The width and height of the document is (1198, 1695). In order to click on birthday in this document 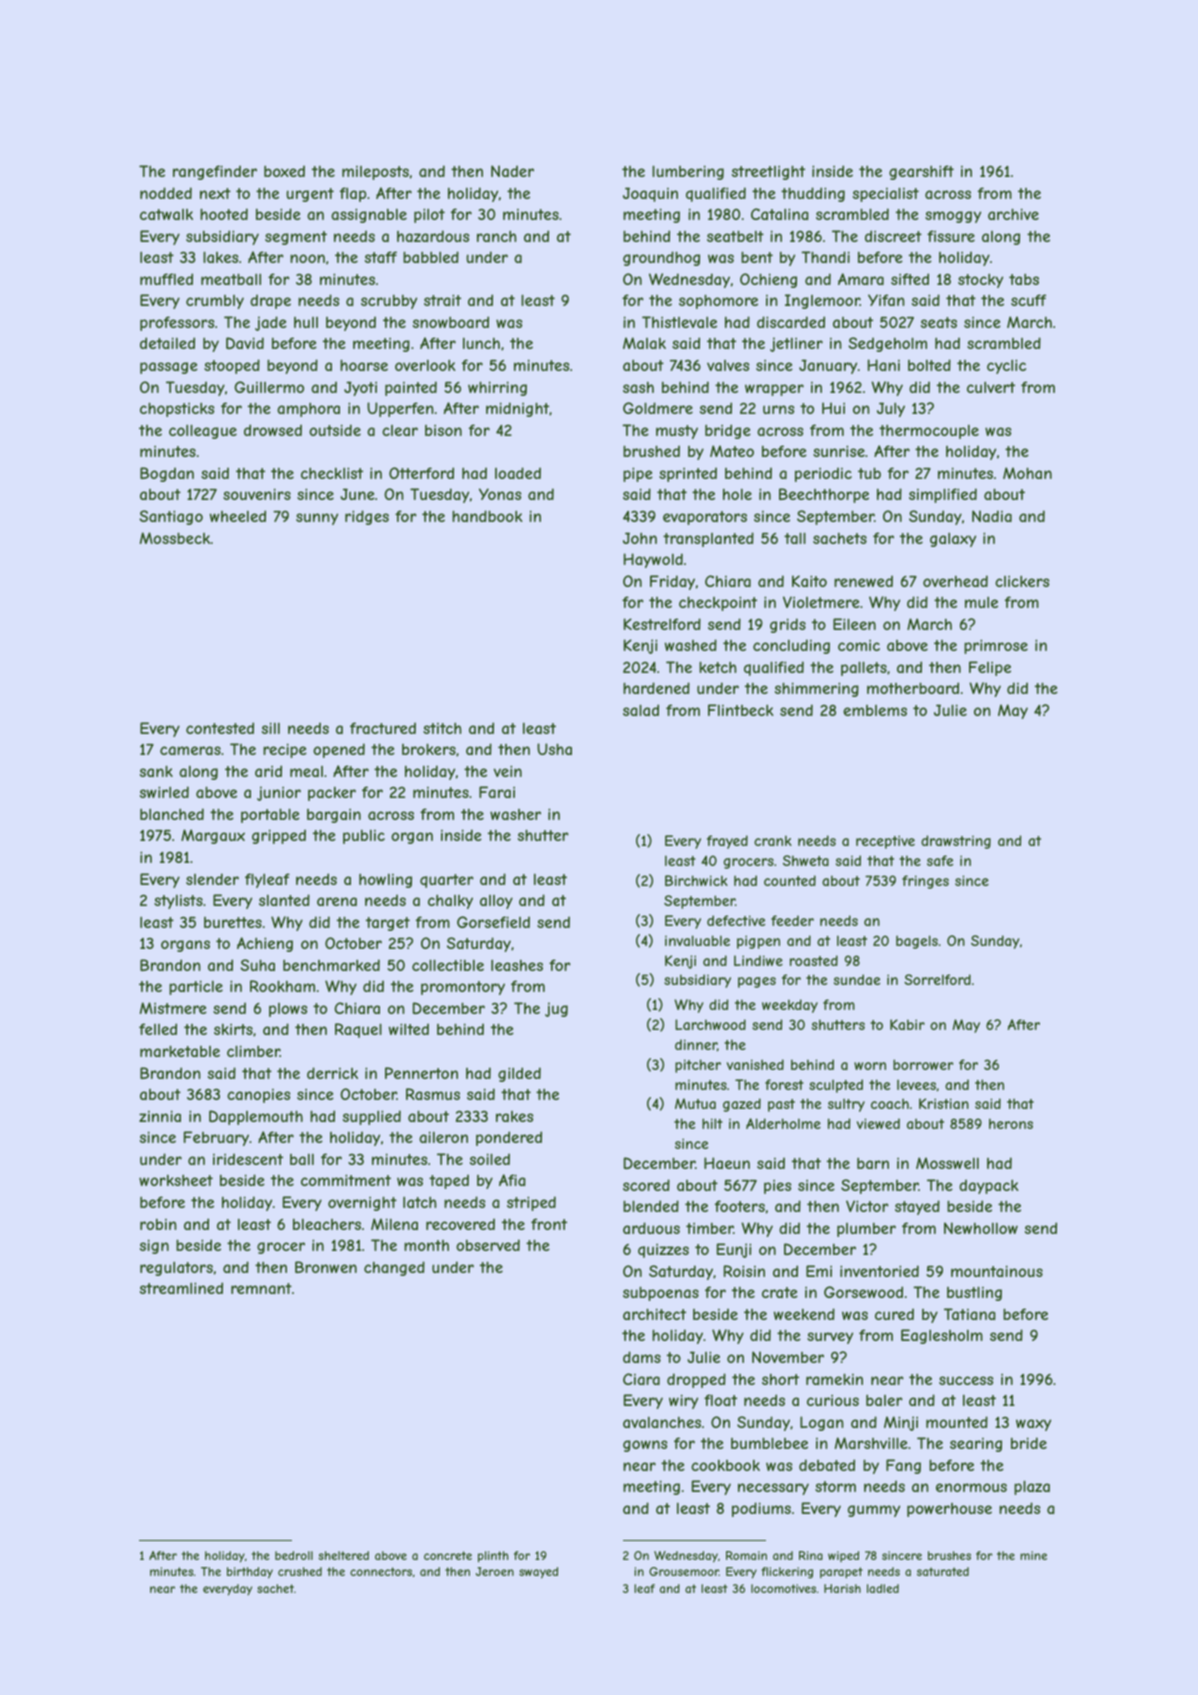, I will do `click(250, 1573)`.
